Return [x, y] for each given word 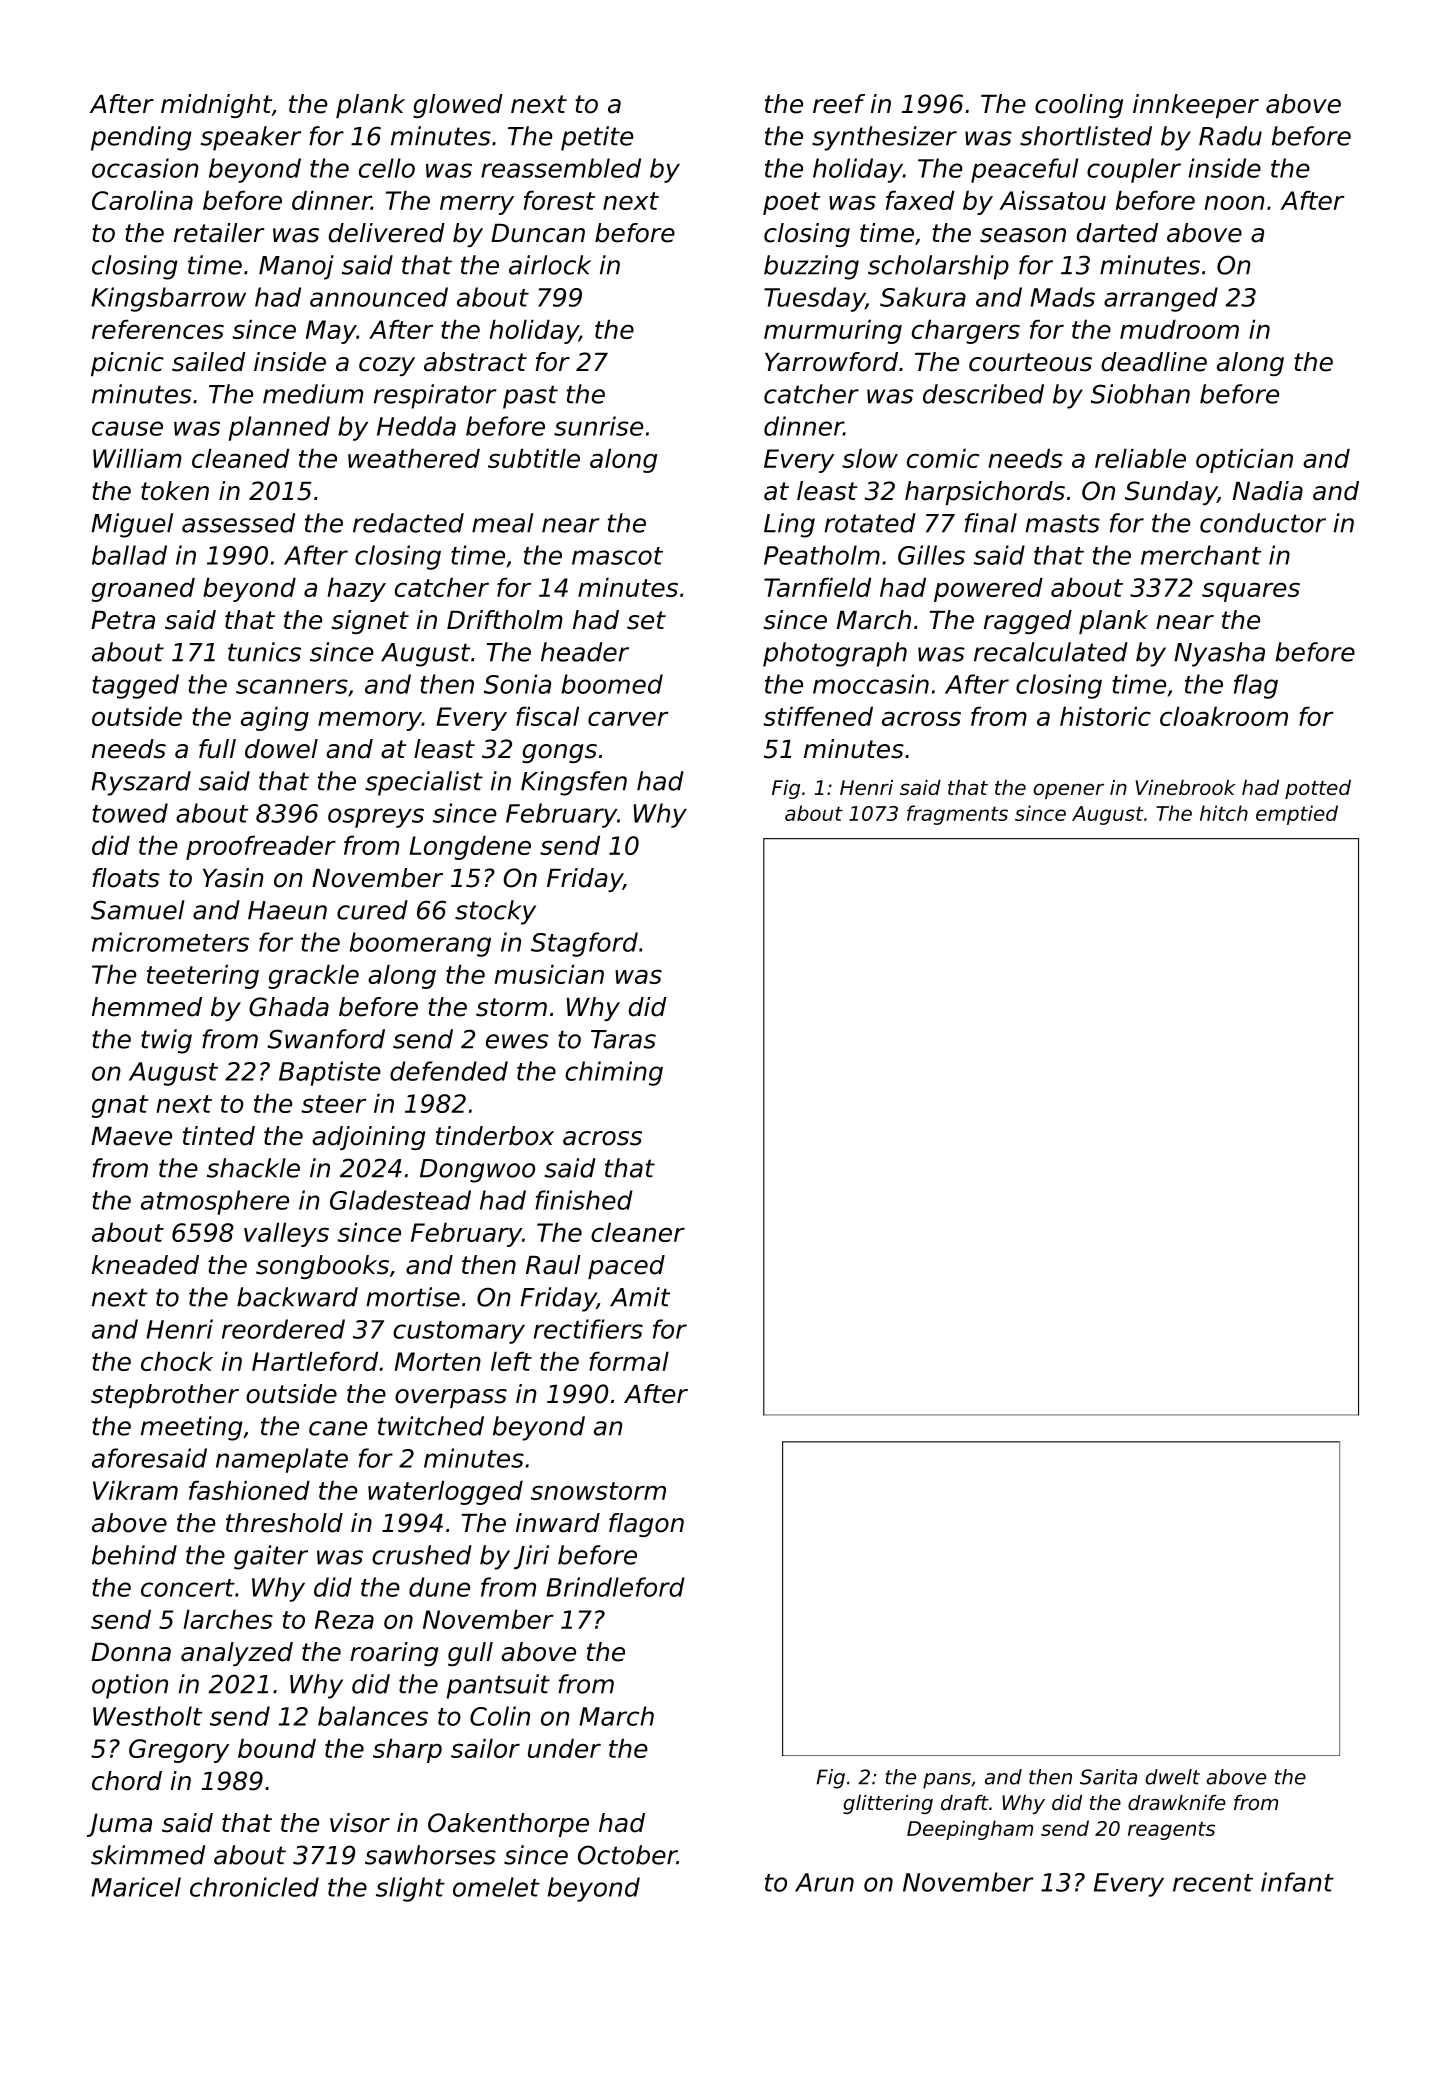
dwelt [1172, 1777]
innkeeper [1196, 106]
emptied [1297, 815]
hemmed [147, 1007]
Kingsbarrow [168, 299]
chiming [614, 1073]
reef [839, 104]
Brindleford [615, 1587]
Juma [119, 1825]
